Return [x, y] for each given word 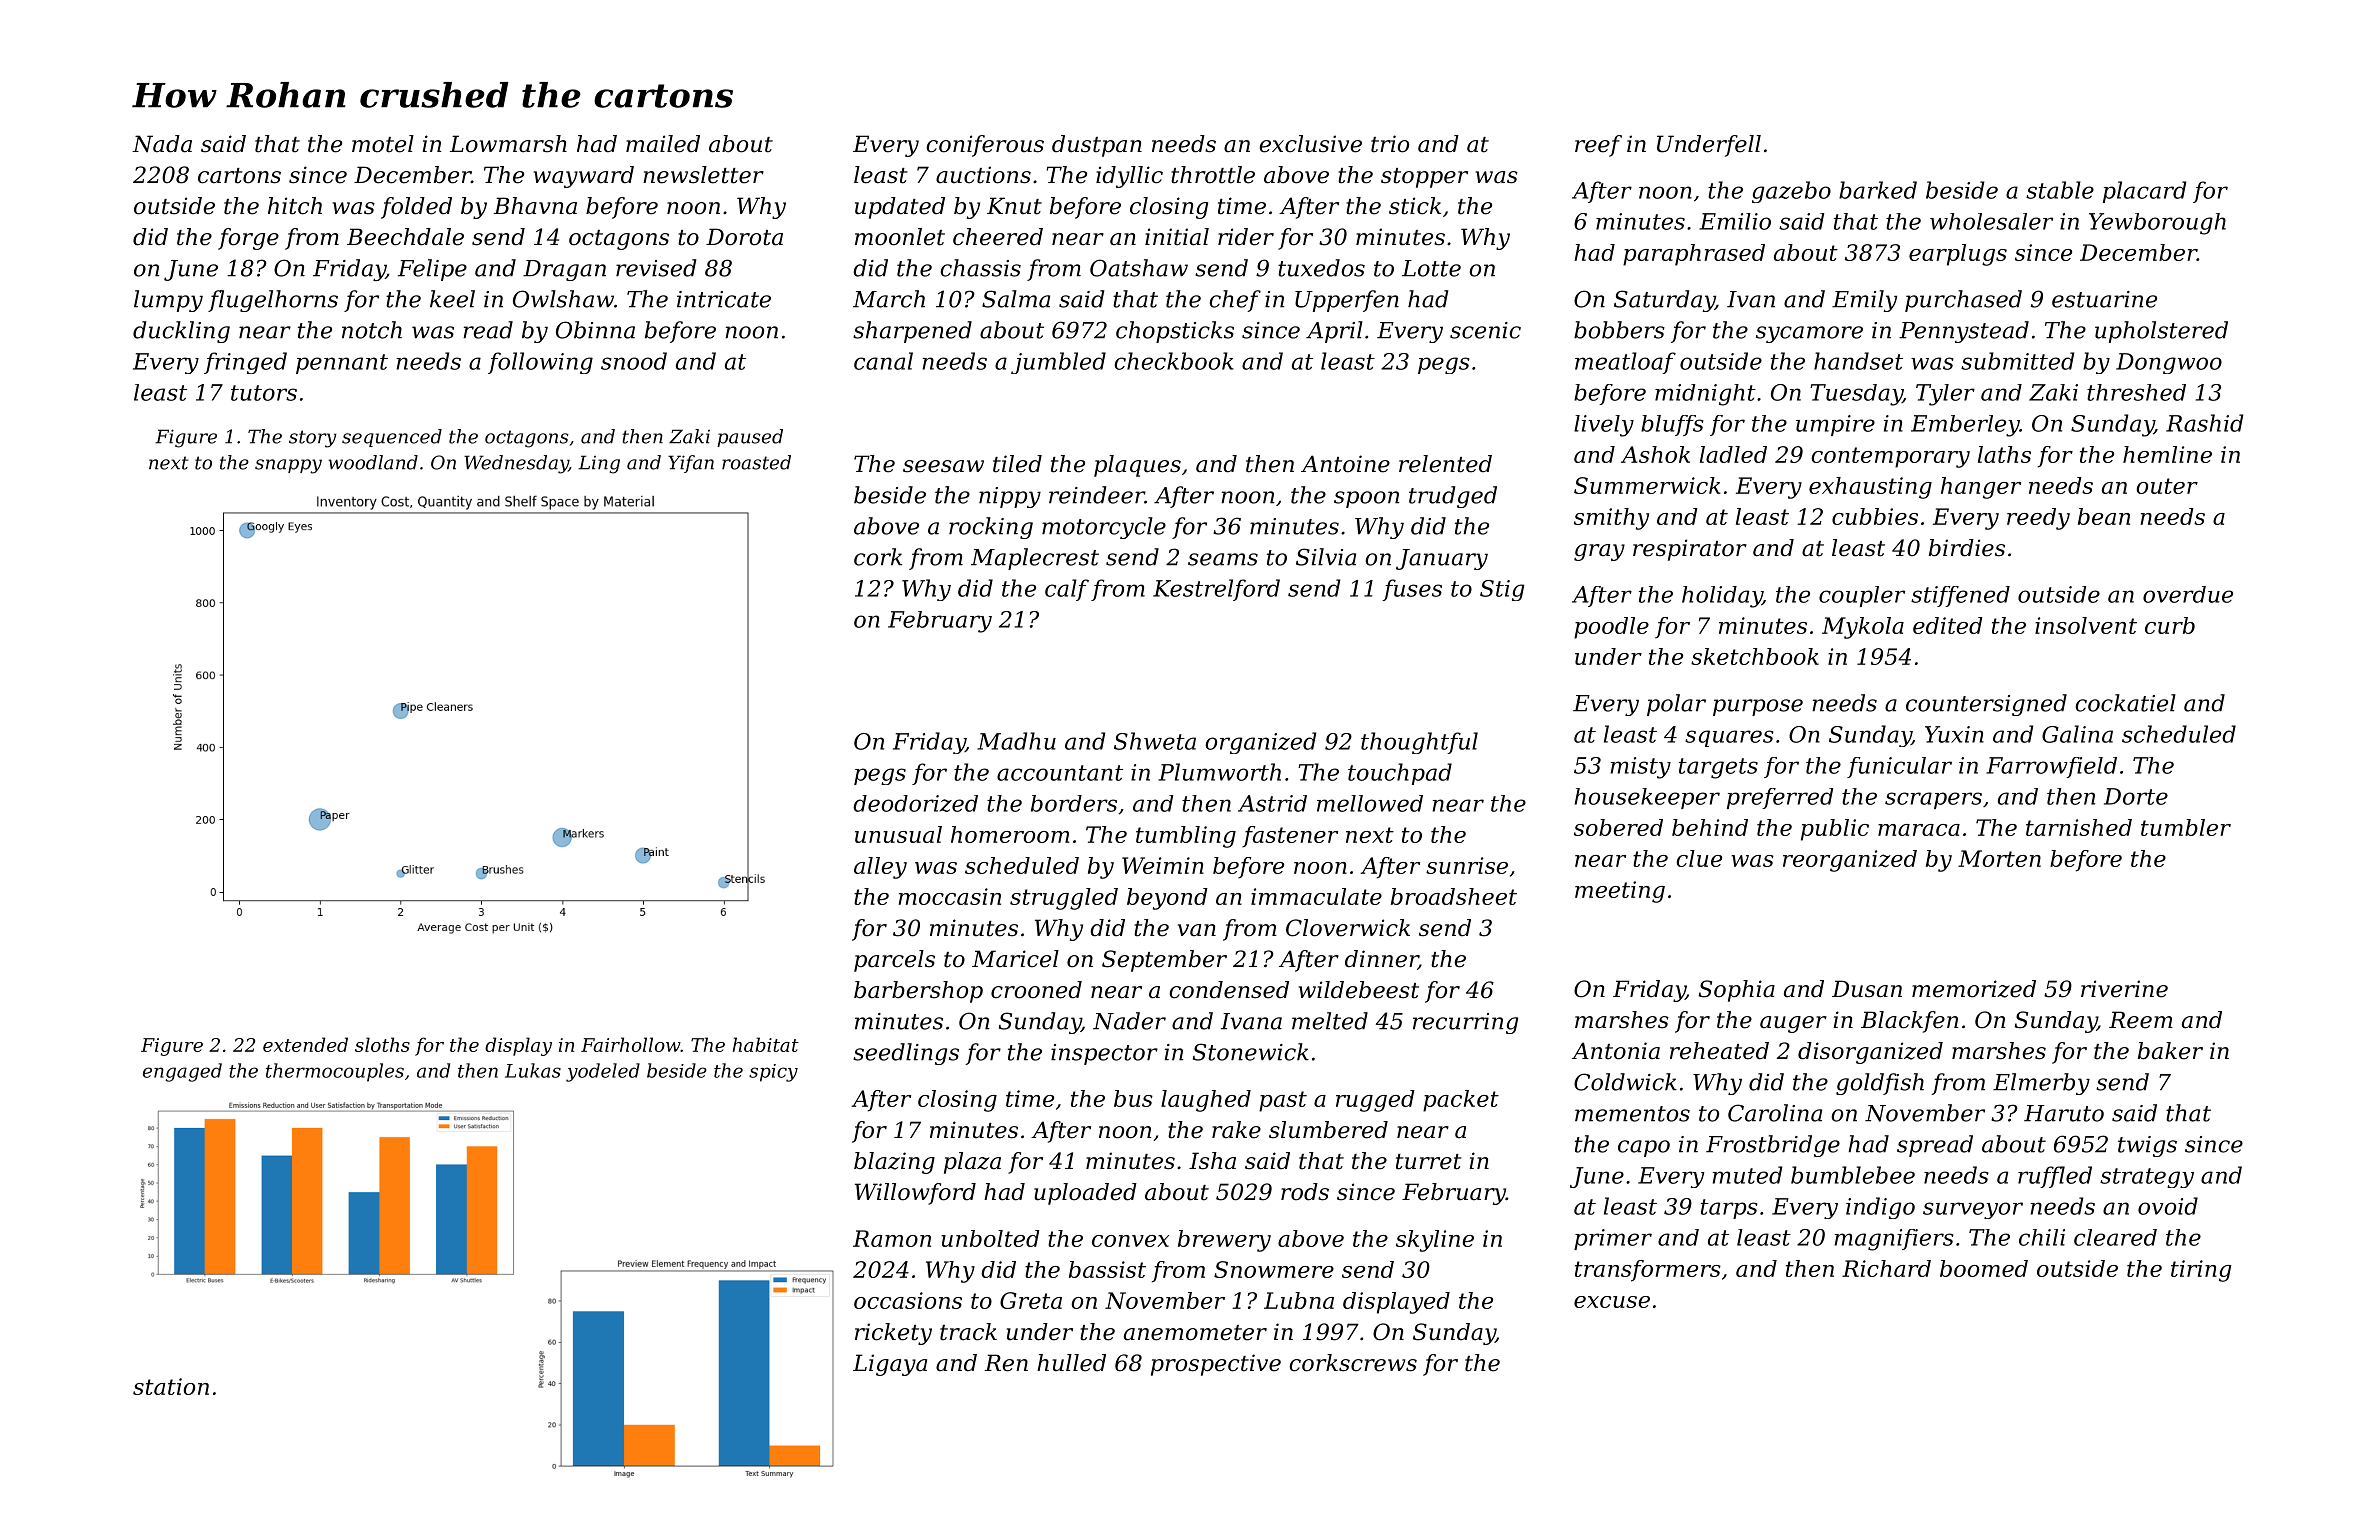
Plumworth [1219, 772]
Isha [1212, 1161]
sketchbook [1755, 656]
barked [1878, 190]
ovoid [2168, 1206]
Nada [162, 144]
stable [2060, 190]
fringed [245, 363]
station [171, 1386]
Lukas [533, 1070]
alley [880, 868]
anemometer [1195, 1333]
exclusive [1310, 144]
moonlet [900, 237]
